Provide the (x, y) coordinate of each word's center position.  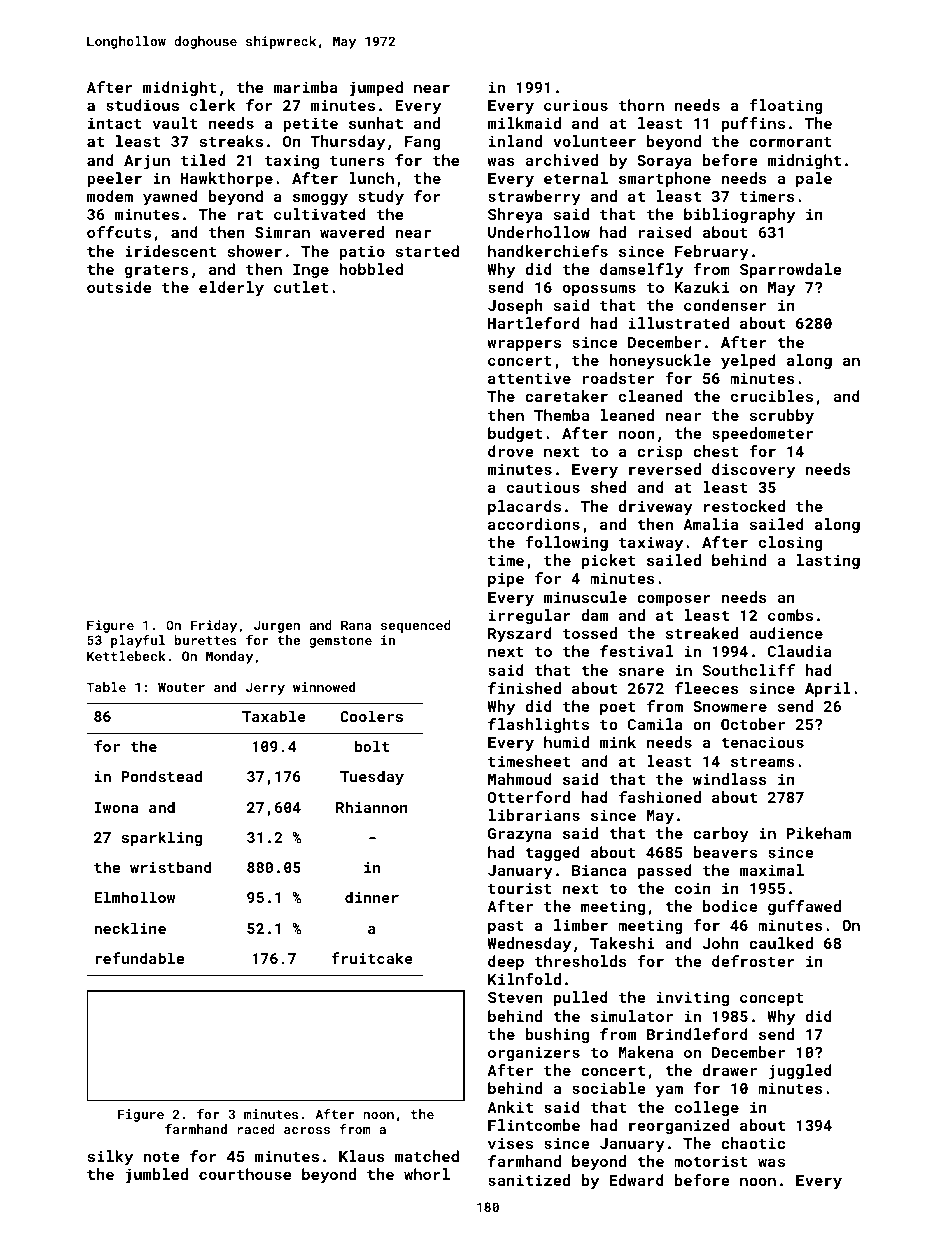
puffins (753, 124)
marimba (306, 87)
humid (566, 742)
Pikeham (819, 833)
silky (110, 1158)
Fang (423, 143)
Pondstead (162, 776)
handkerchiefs (548, 251)
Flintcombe (534, 1125)
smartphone (665, 179)
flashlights (538, 725)
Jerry (265, 688)
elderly (231, 289)
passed (665, 871)
